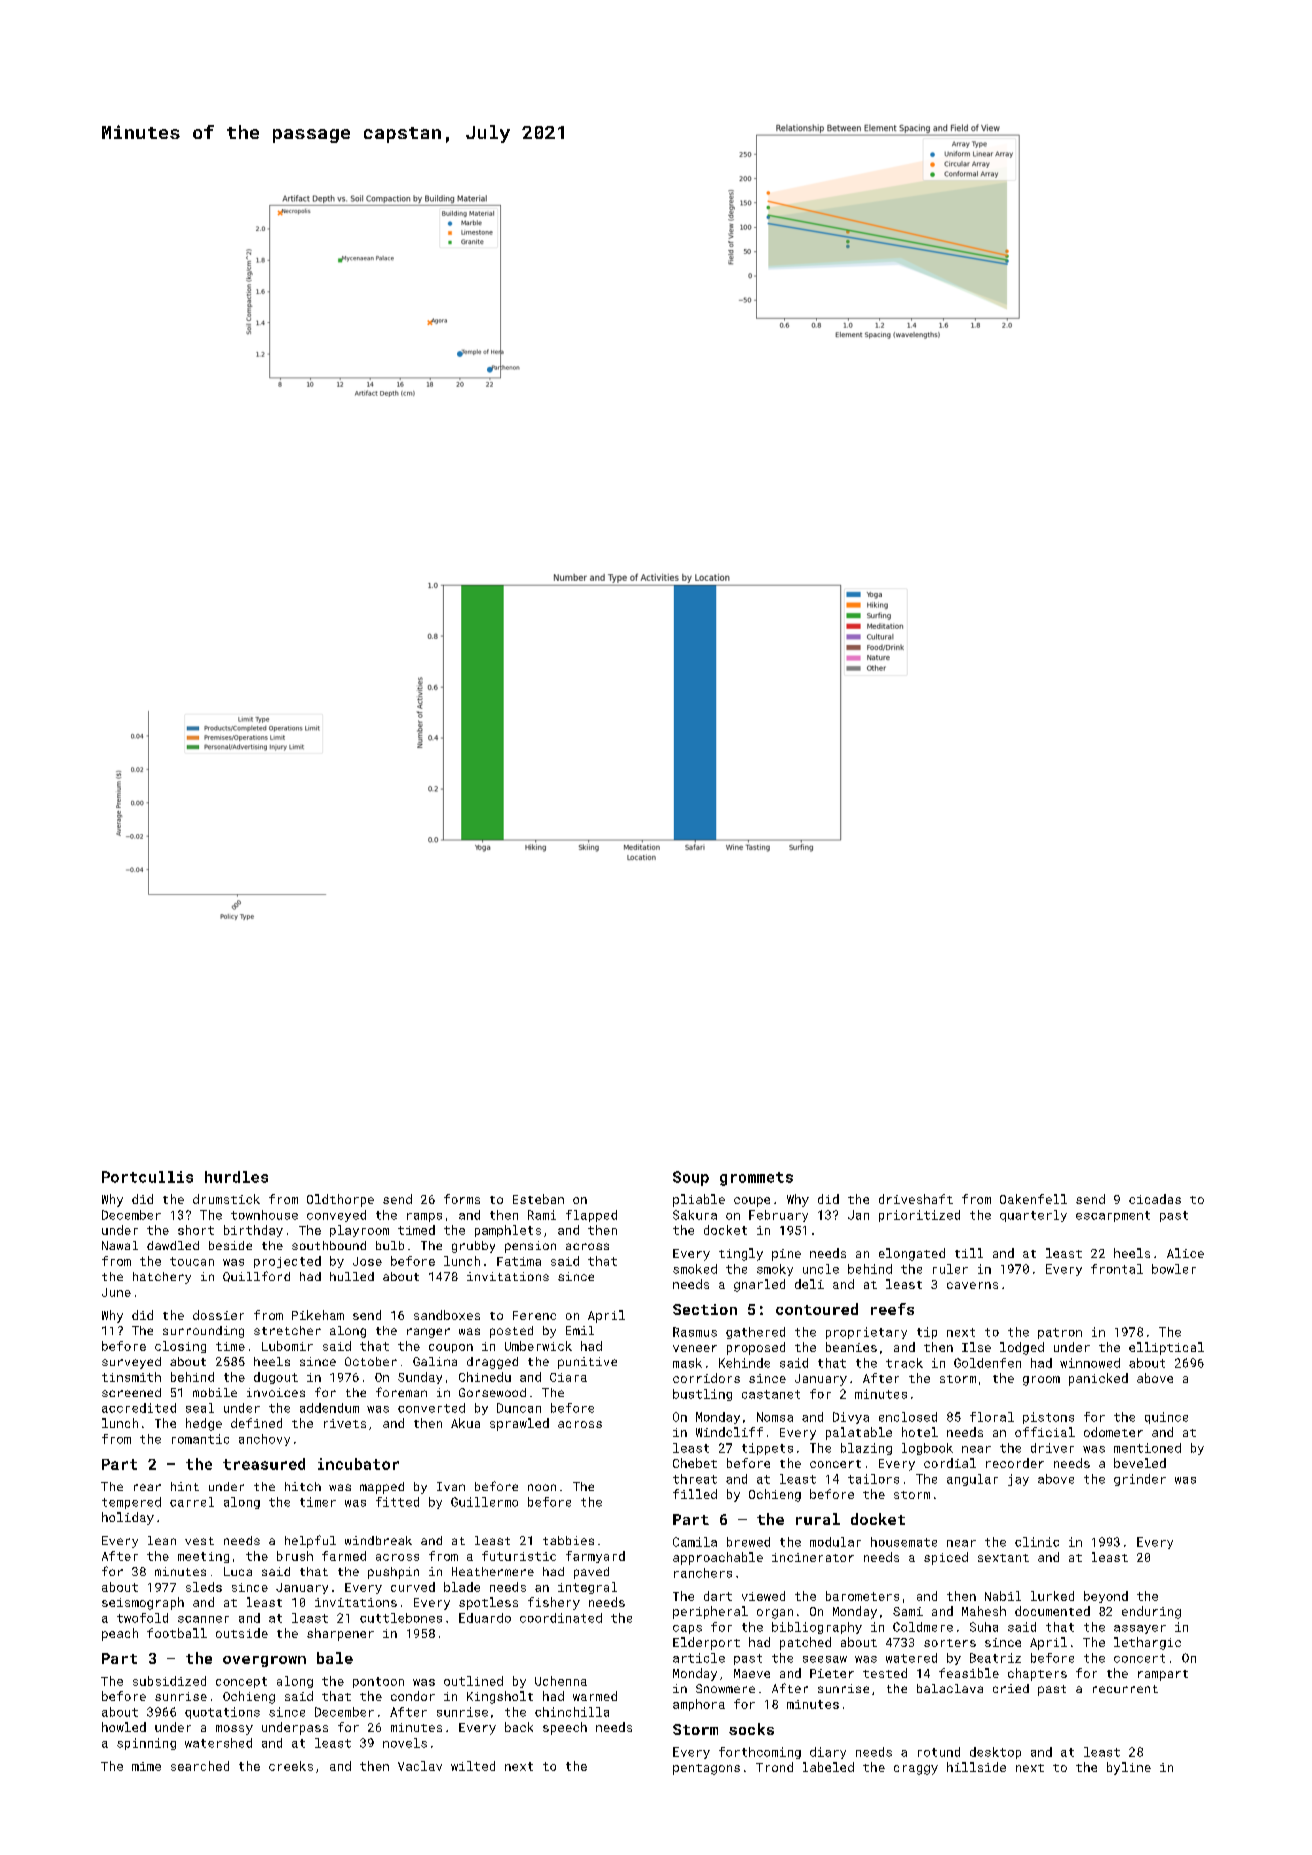 The width and height of the screenshot is (1312, 1855). I want to click on screened, so click(131, 1392).
